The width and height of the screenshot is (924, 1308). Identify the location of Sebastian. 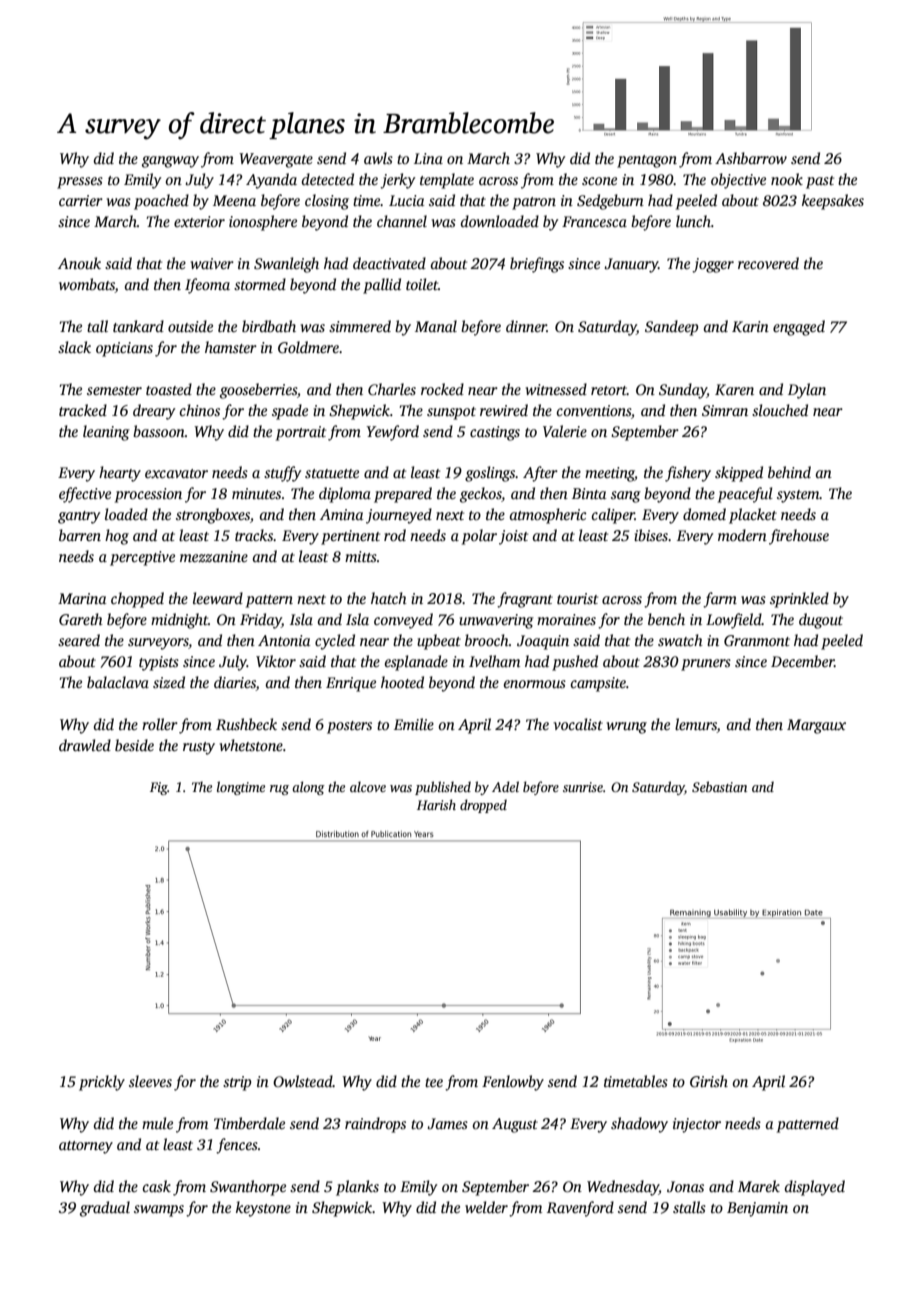
(719, 786).
